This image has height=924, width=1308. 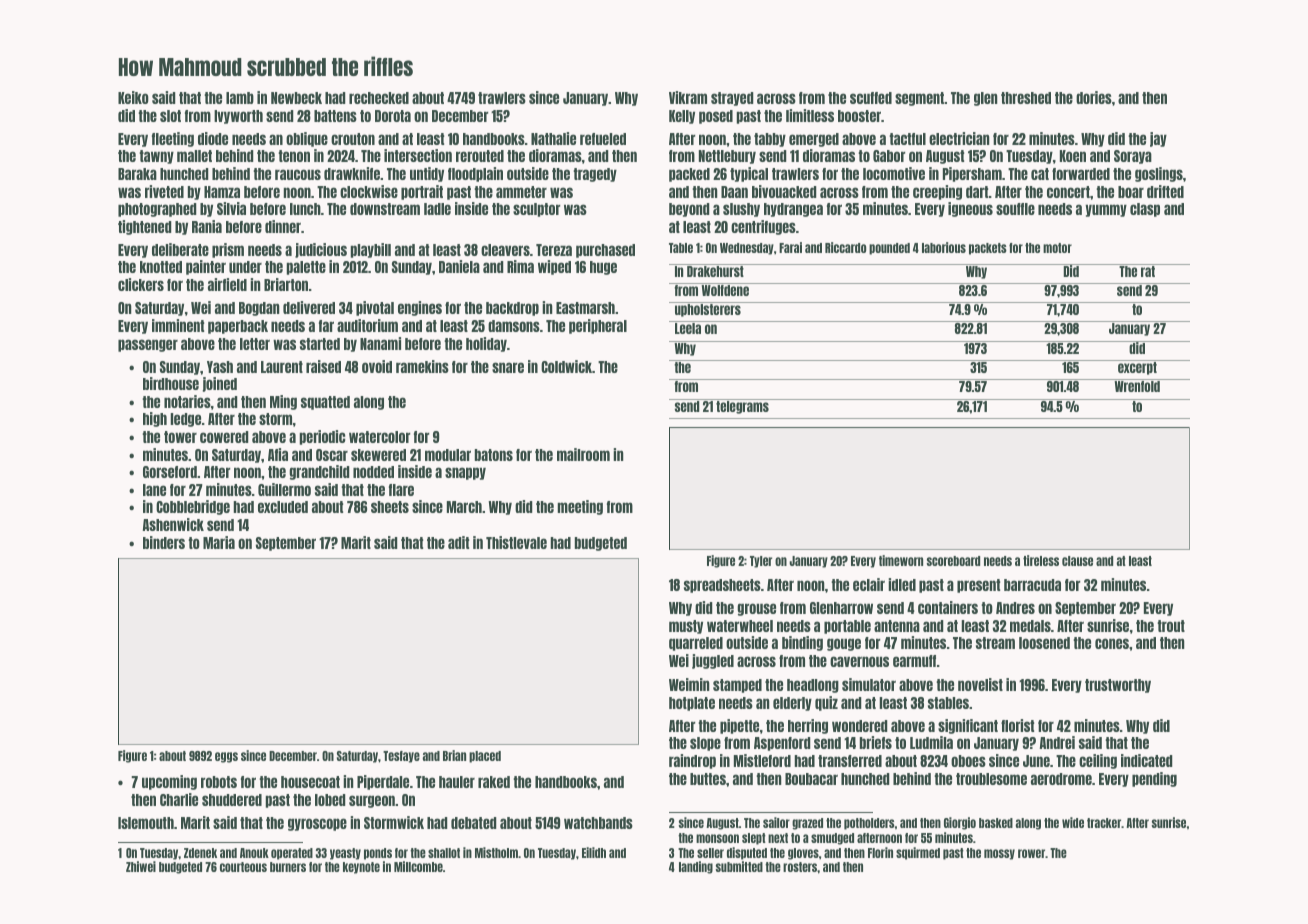 What do you see at coordinates (227, 284) in the image?
I see `airfield` at bounding box center [227, 284].
